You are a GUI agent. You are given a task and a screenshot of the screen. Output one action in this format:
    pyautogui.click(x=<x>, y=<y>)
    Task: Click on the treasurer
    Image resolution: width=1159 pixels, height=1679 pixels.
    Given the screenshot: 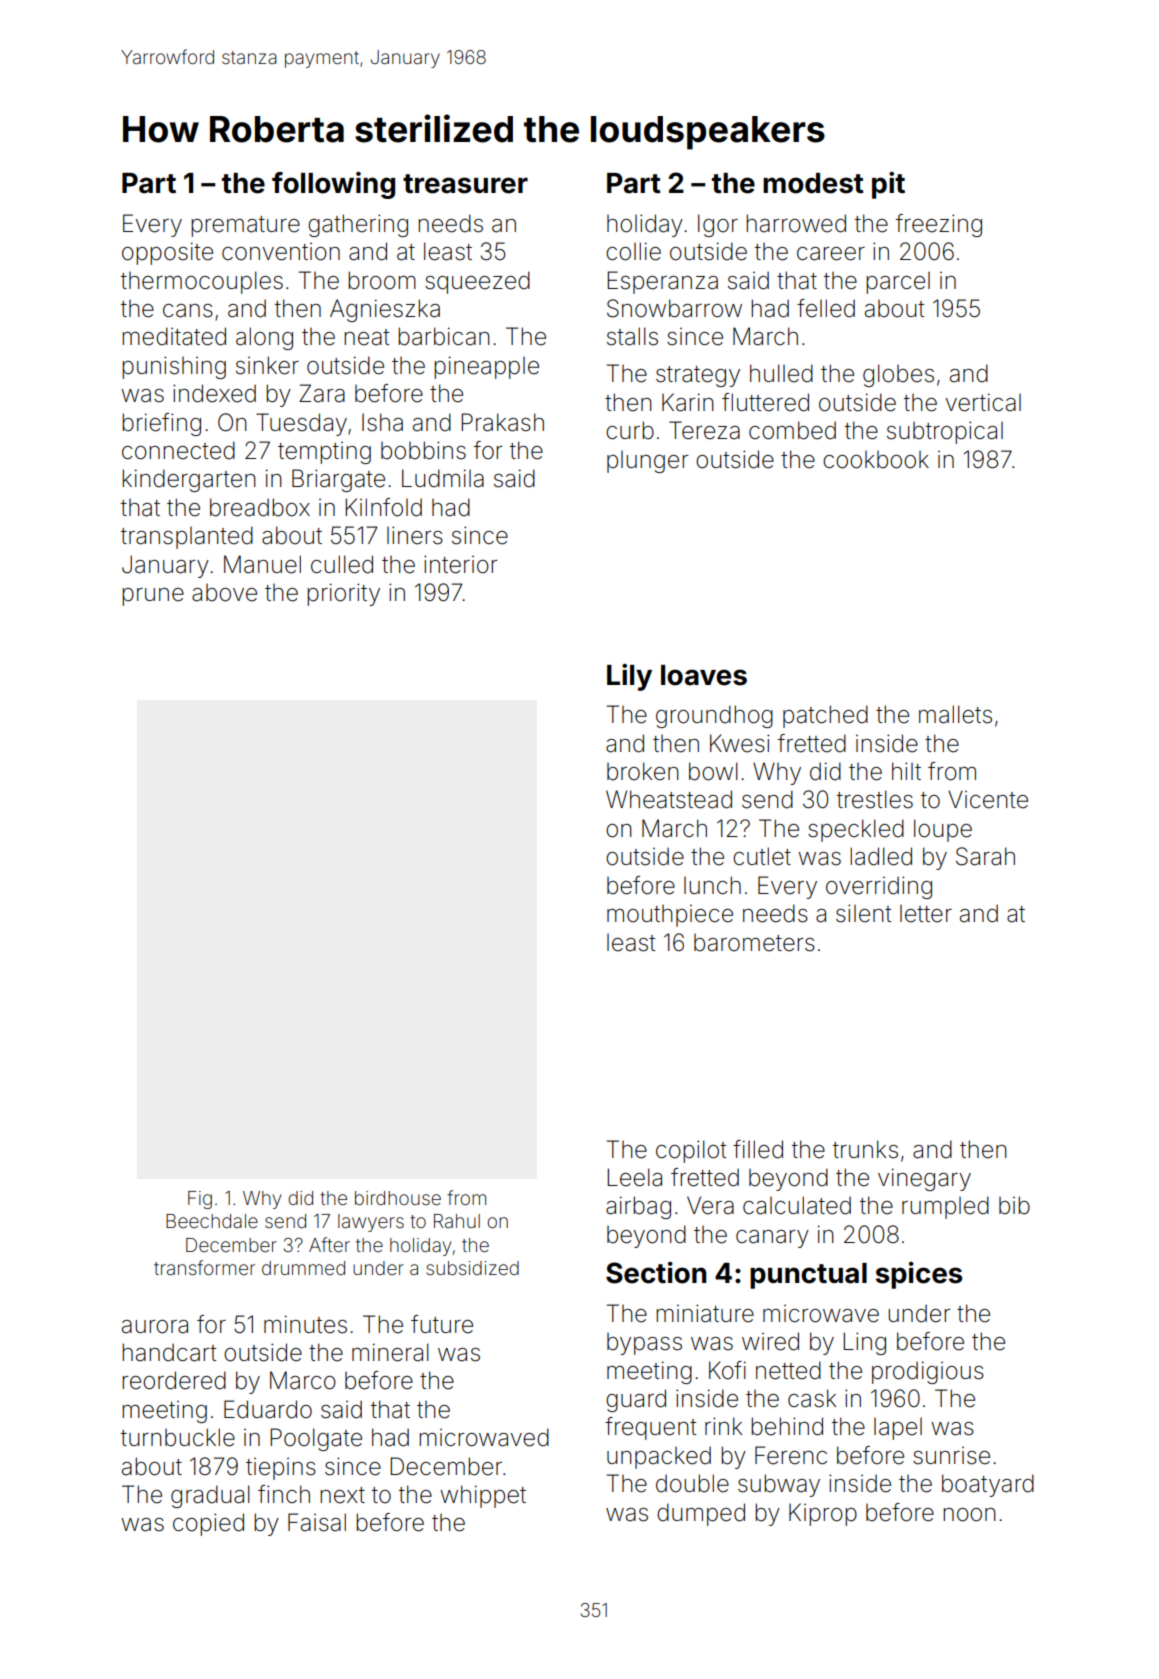 What is the action you would take?
    pyautogui.click(x=465, y=184)
